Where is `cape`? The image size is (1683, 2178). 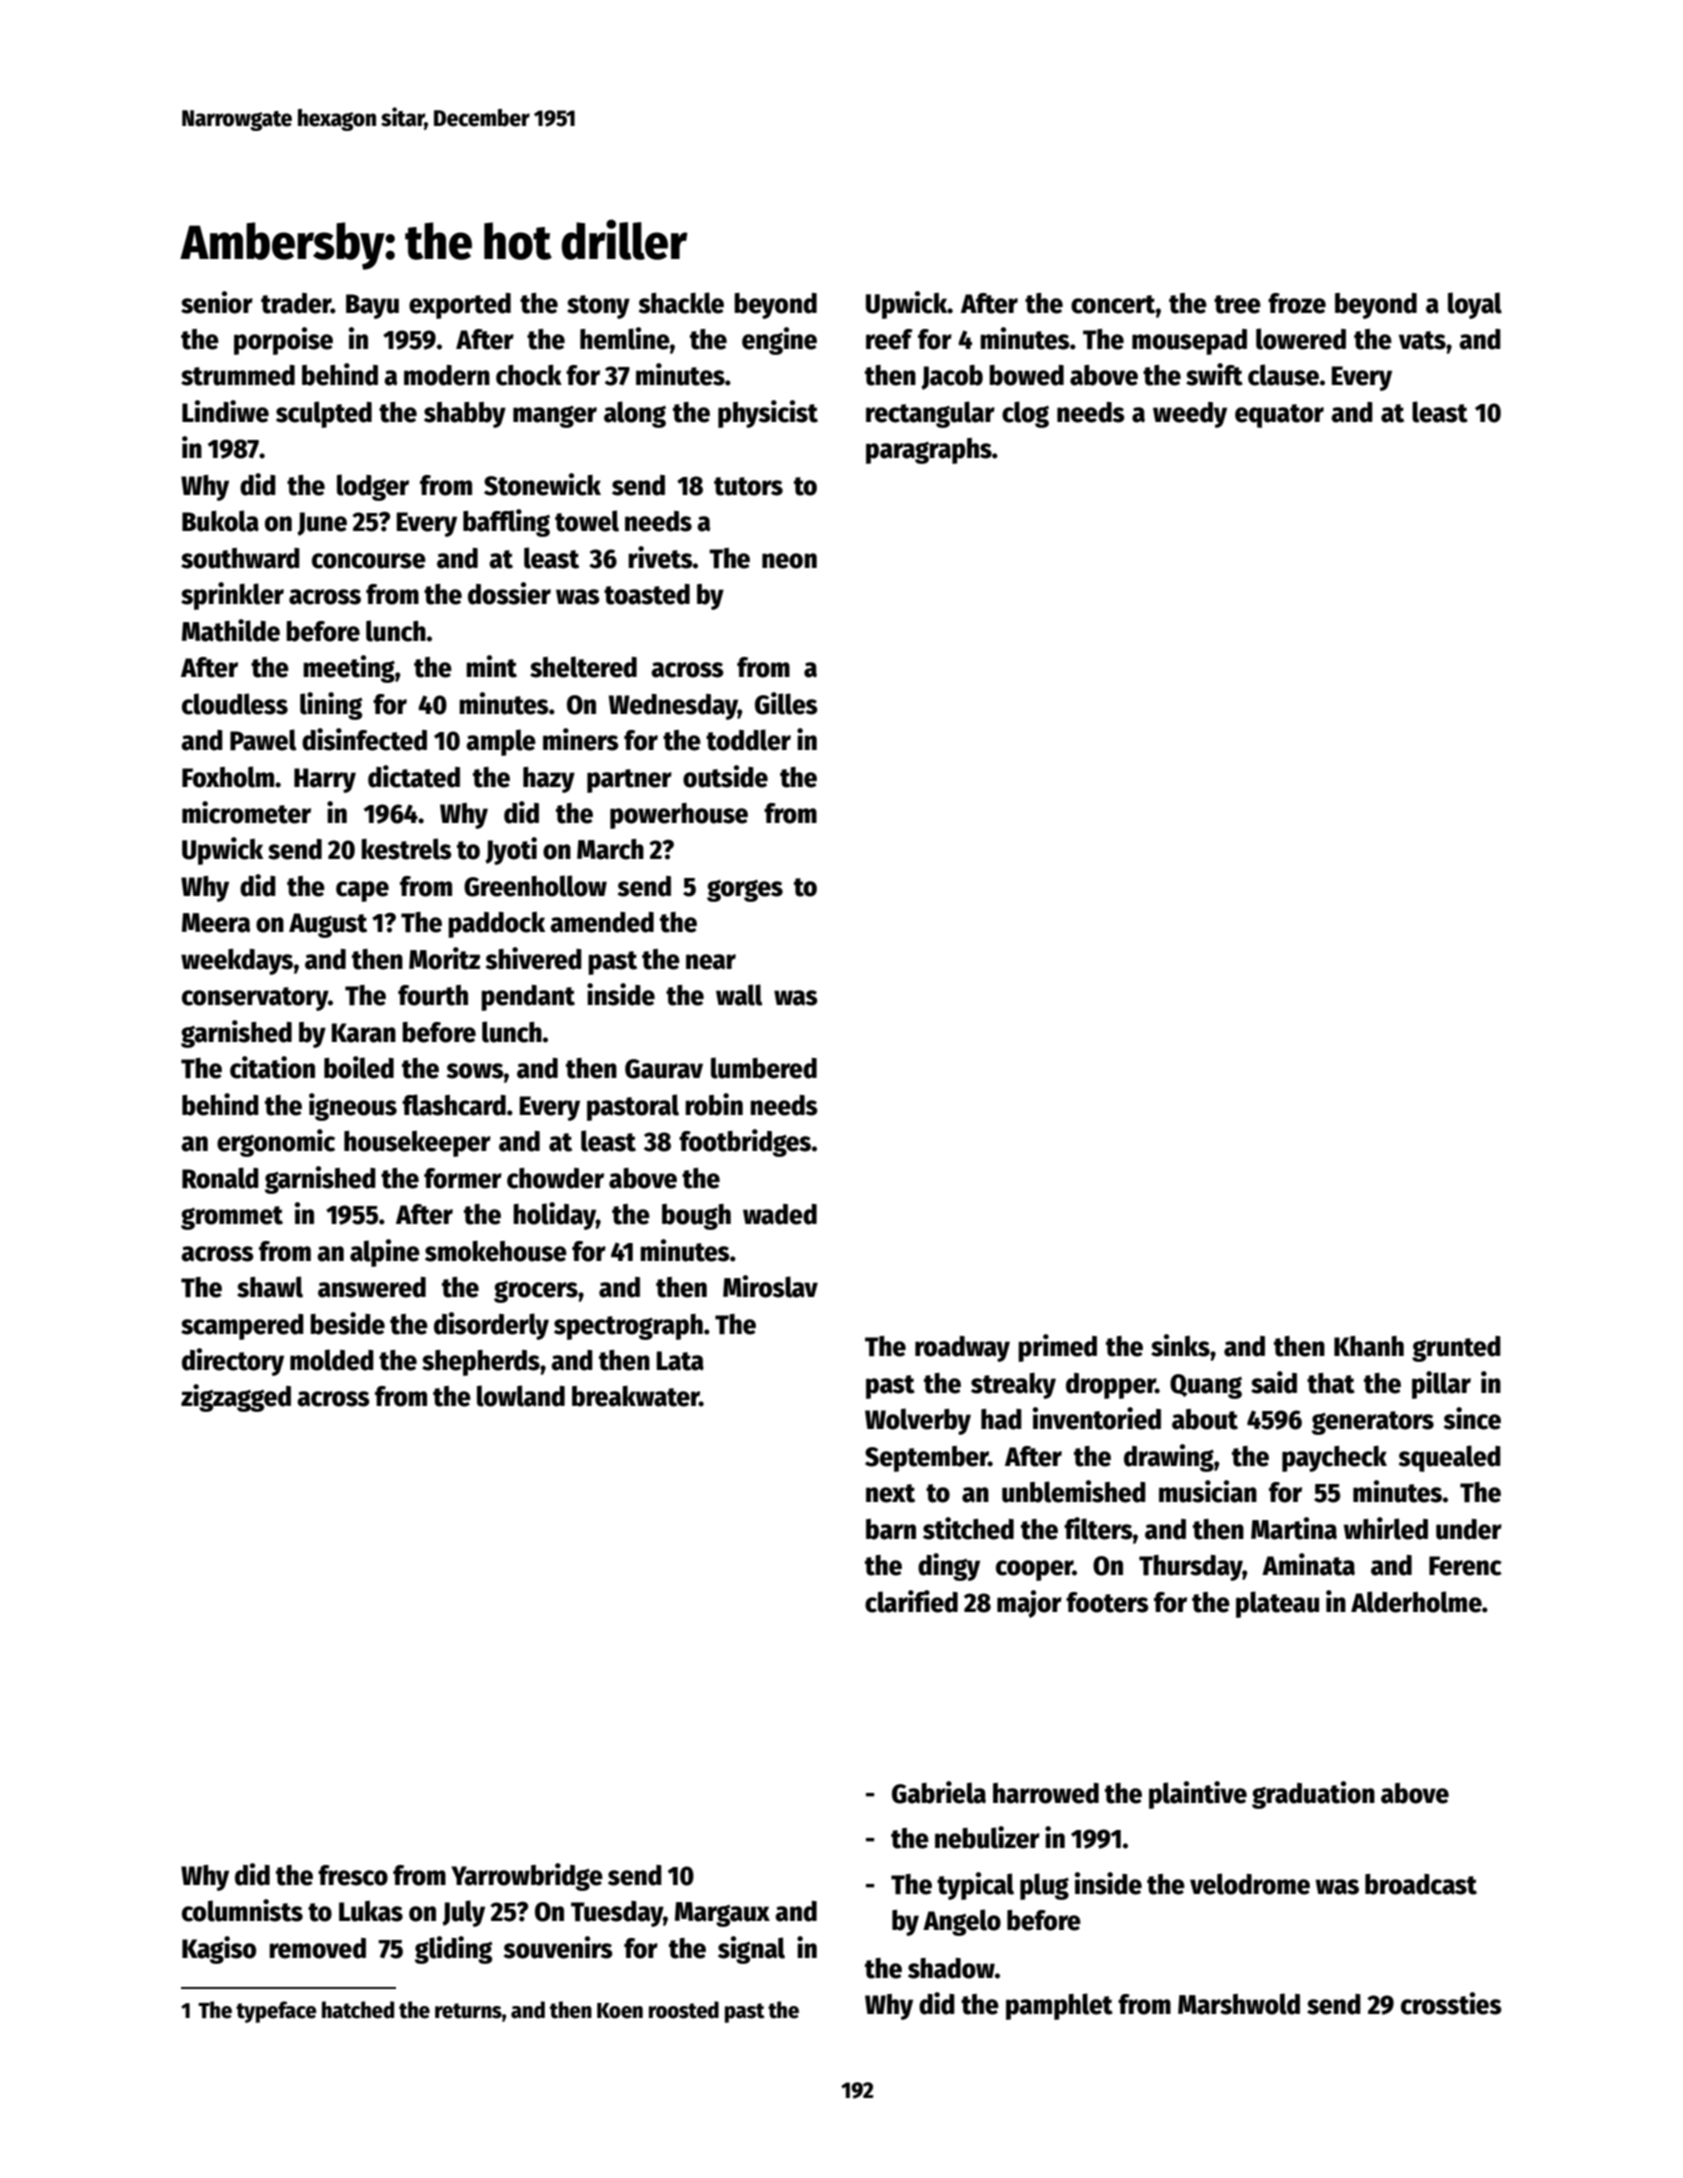
cape is located at coordinates (362, 891).
